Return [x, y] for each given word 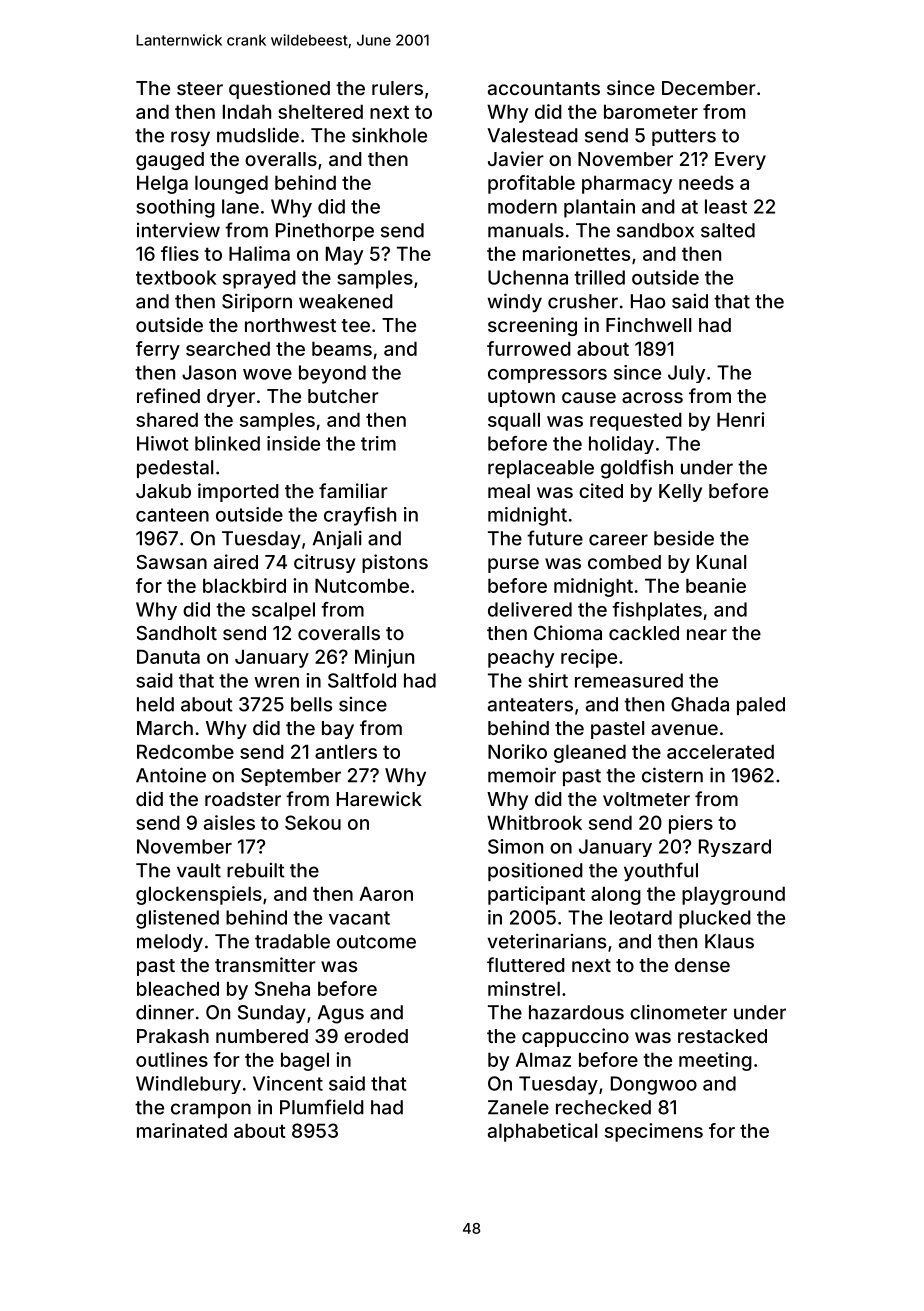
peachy [521, 658]
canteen [172, 515]
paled [761, 706]
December [709, 88]
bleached [178, 988]
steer [200, 88]
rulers [397, 88]
